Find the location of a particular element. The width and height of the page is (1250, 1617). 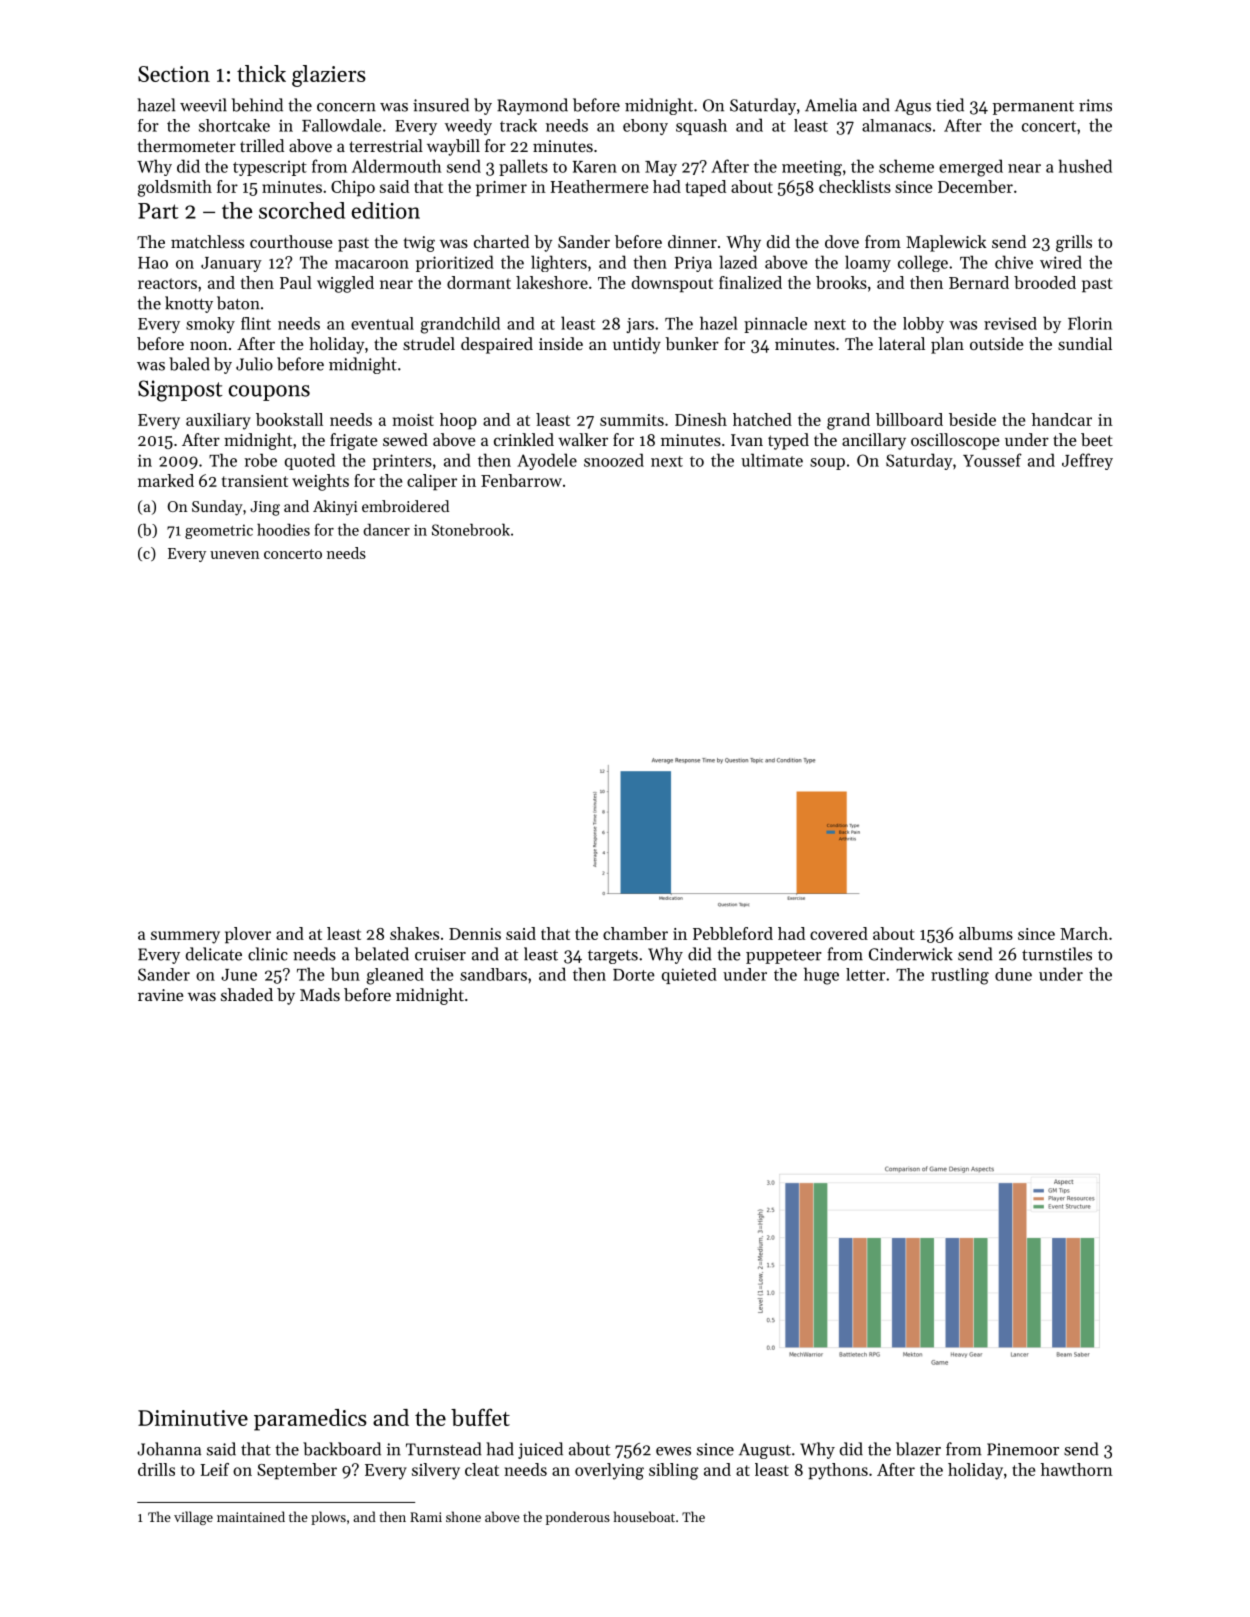

Diminutive is located at coordinates (193, 1418).
